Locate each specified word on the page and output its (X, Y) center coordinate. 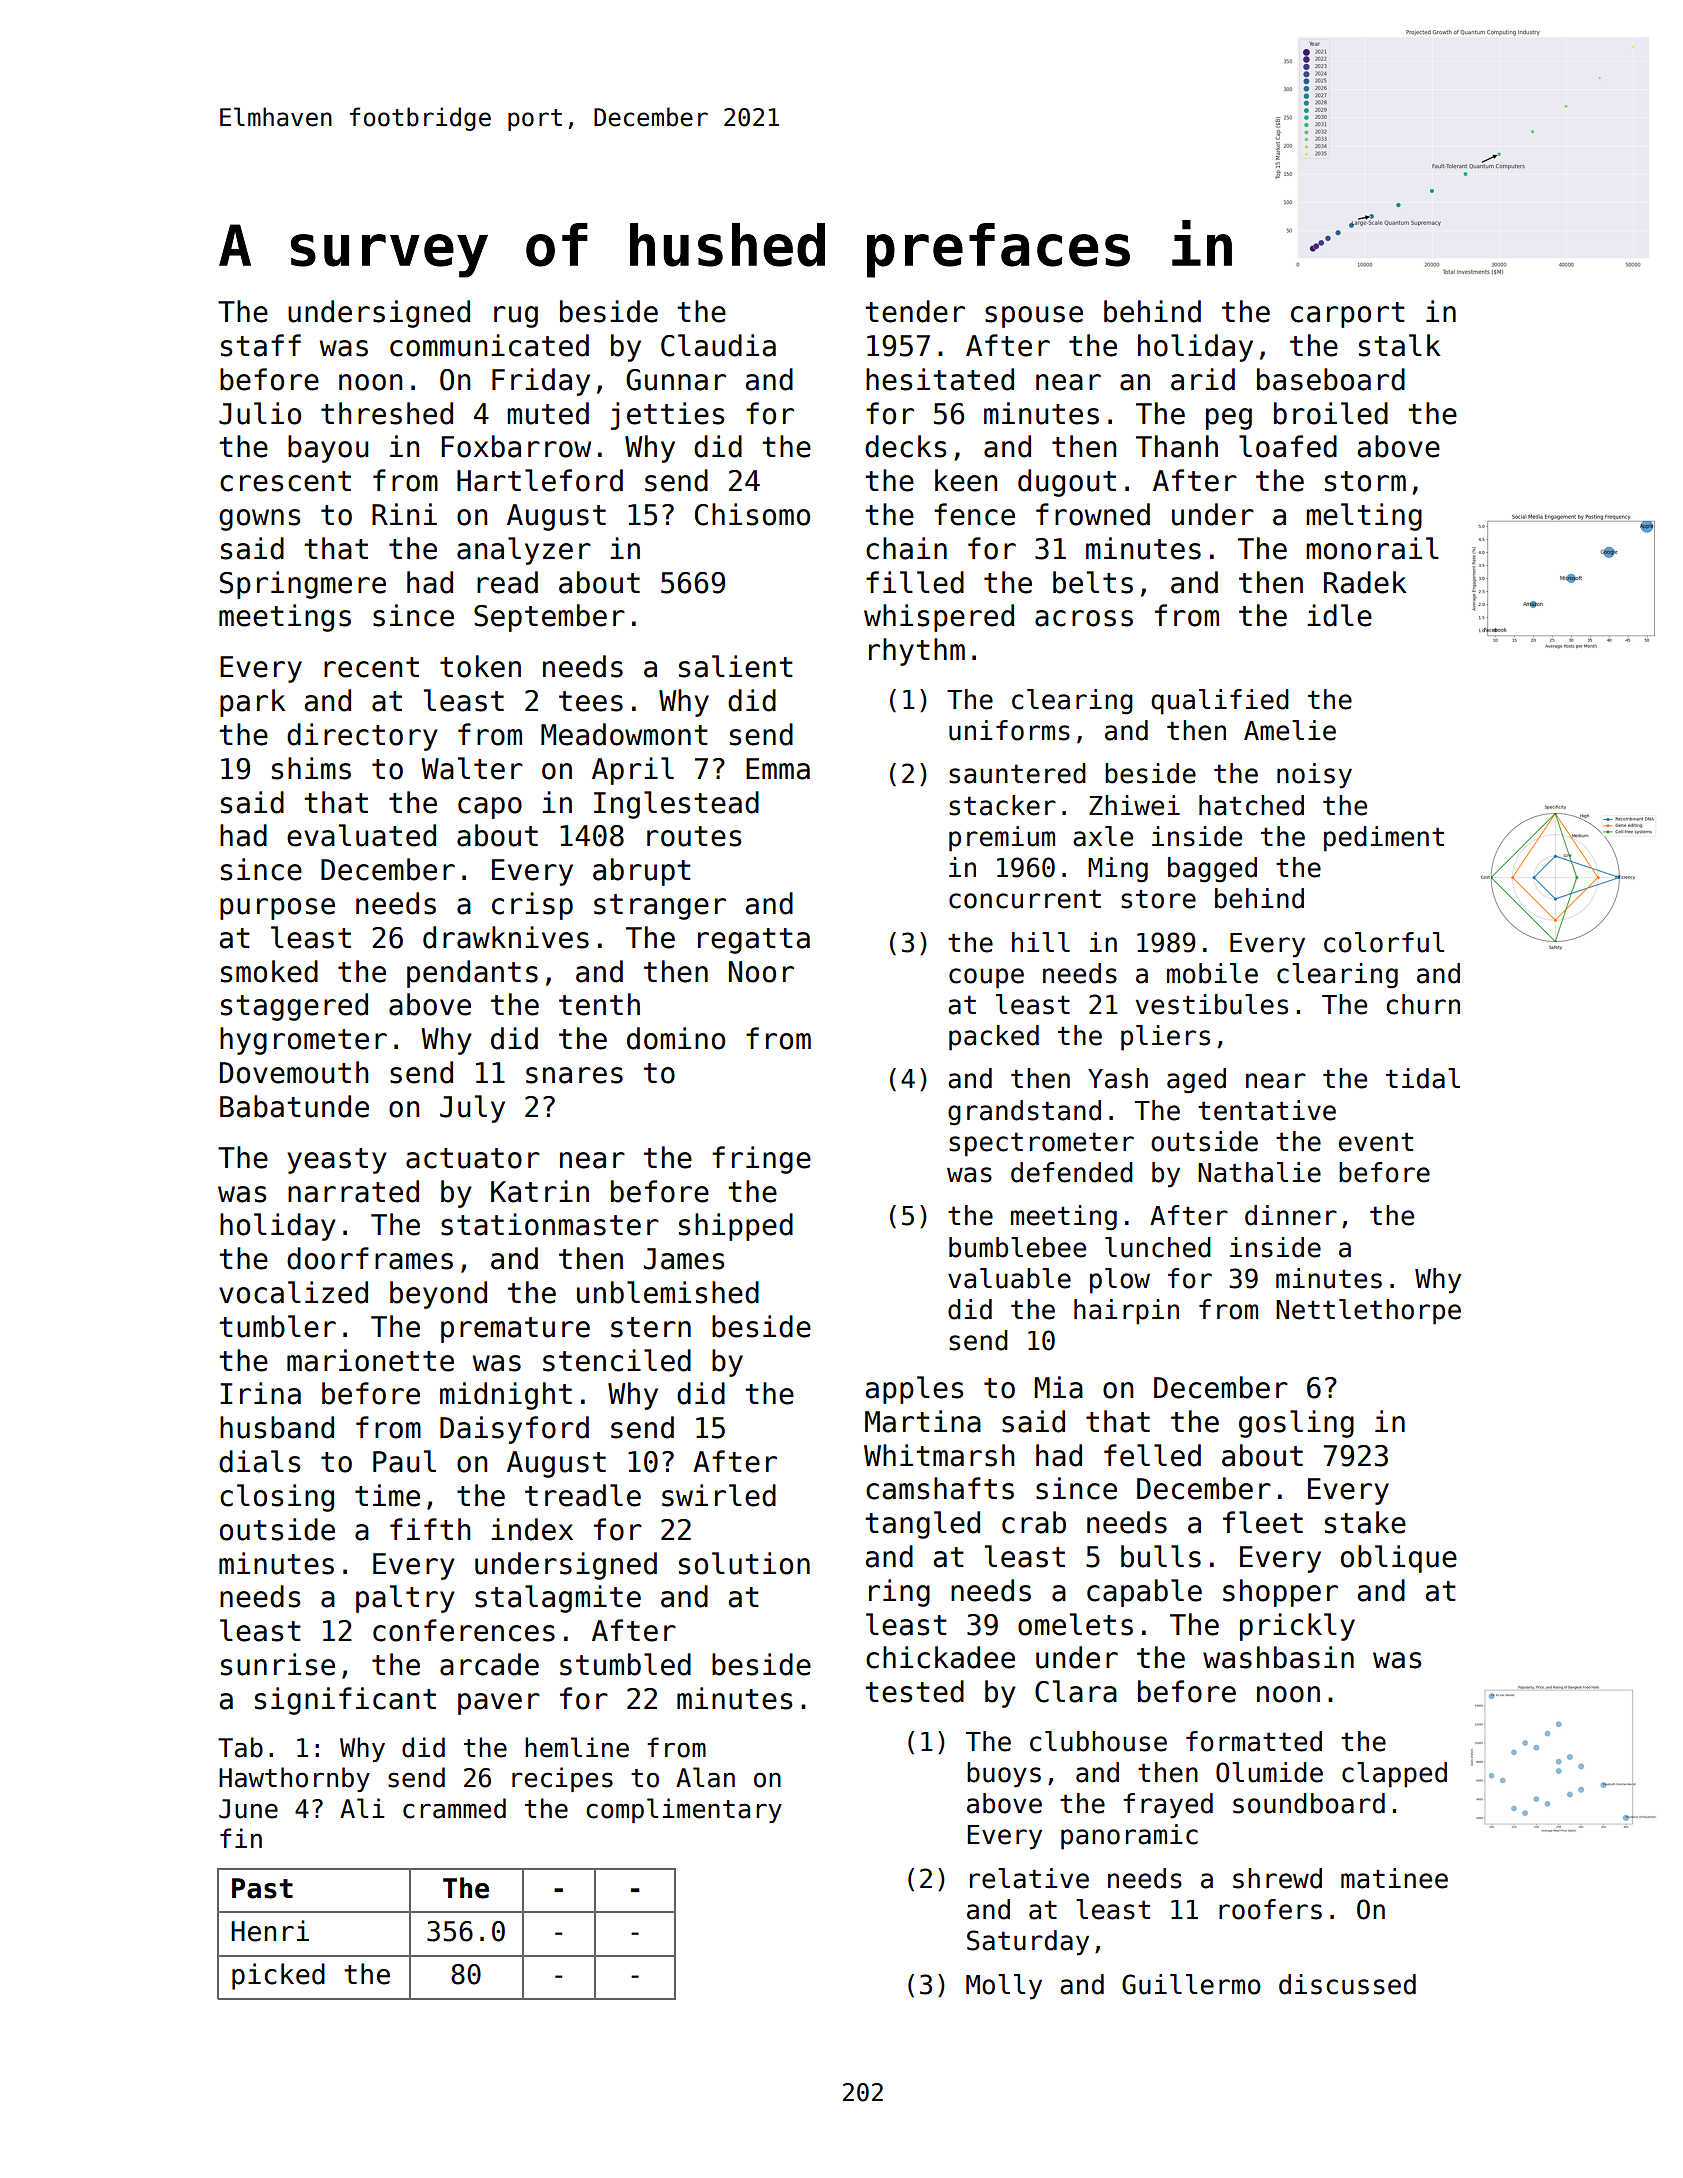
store (1158, 899)
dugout (1067, 483)
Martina (923, 1421)
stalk (1400, 345)
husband (277, 1427)
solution (744, 1563)
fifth (430, 1529)
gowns (259, 520)
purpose (277, 909)
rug (516, 317)
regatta (754, 941)
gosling (1296, 1424)
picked (278, 1976)
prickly (1297, 1627)
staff (261, 345)
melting (1364, 517)
